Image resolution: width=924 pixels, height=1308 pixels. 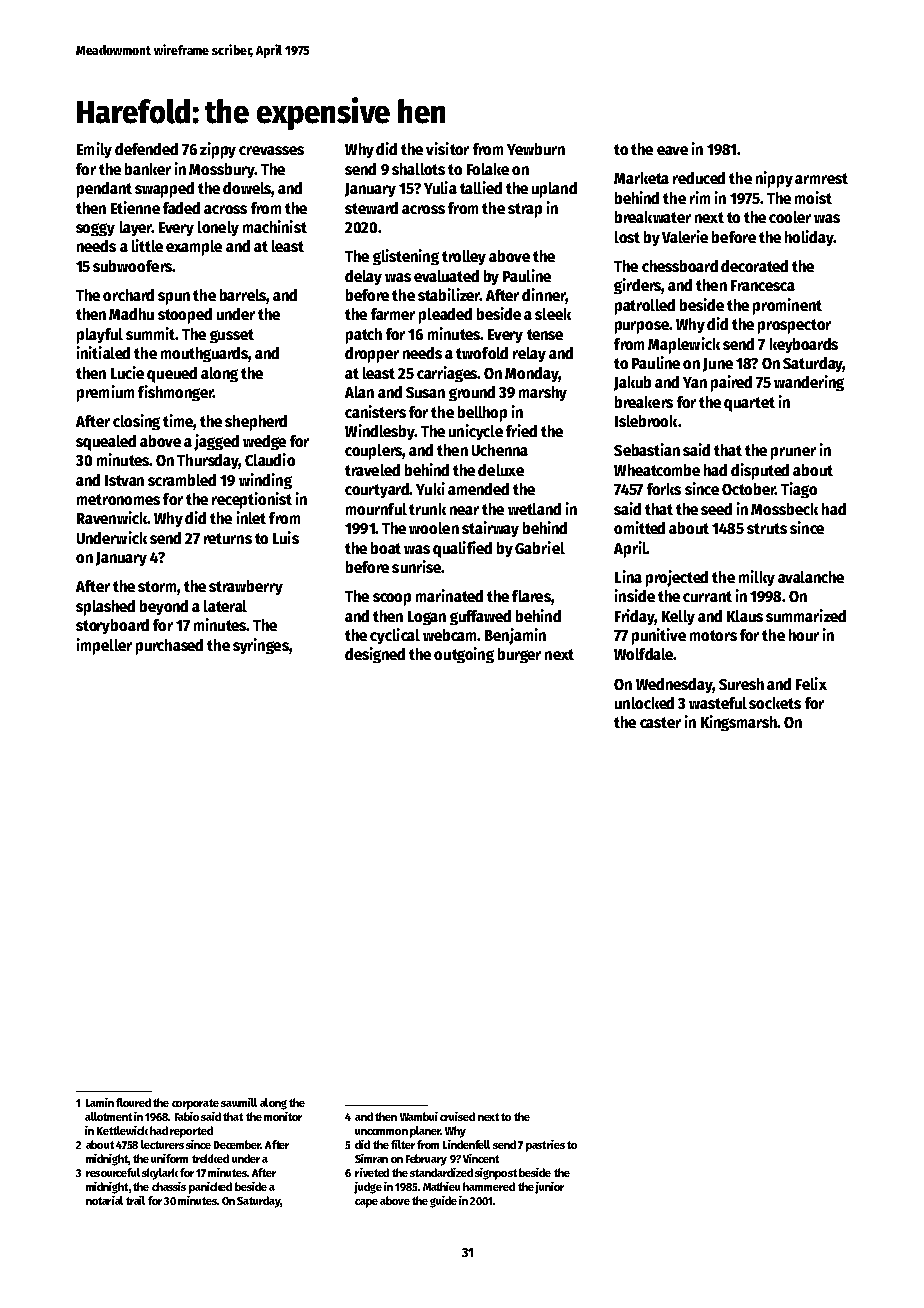 What do you see at coordinates (739, 723) in the page?
I see `Kingsmarsh` at bounding box center [739, 723].
